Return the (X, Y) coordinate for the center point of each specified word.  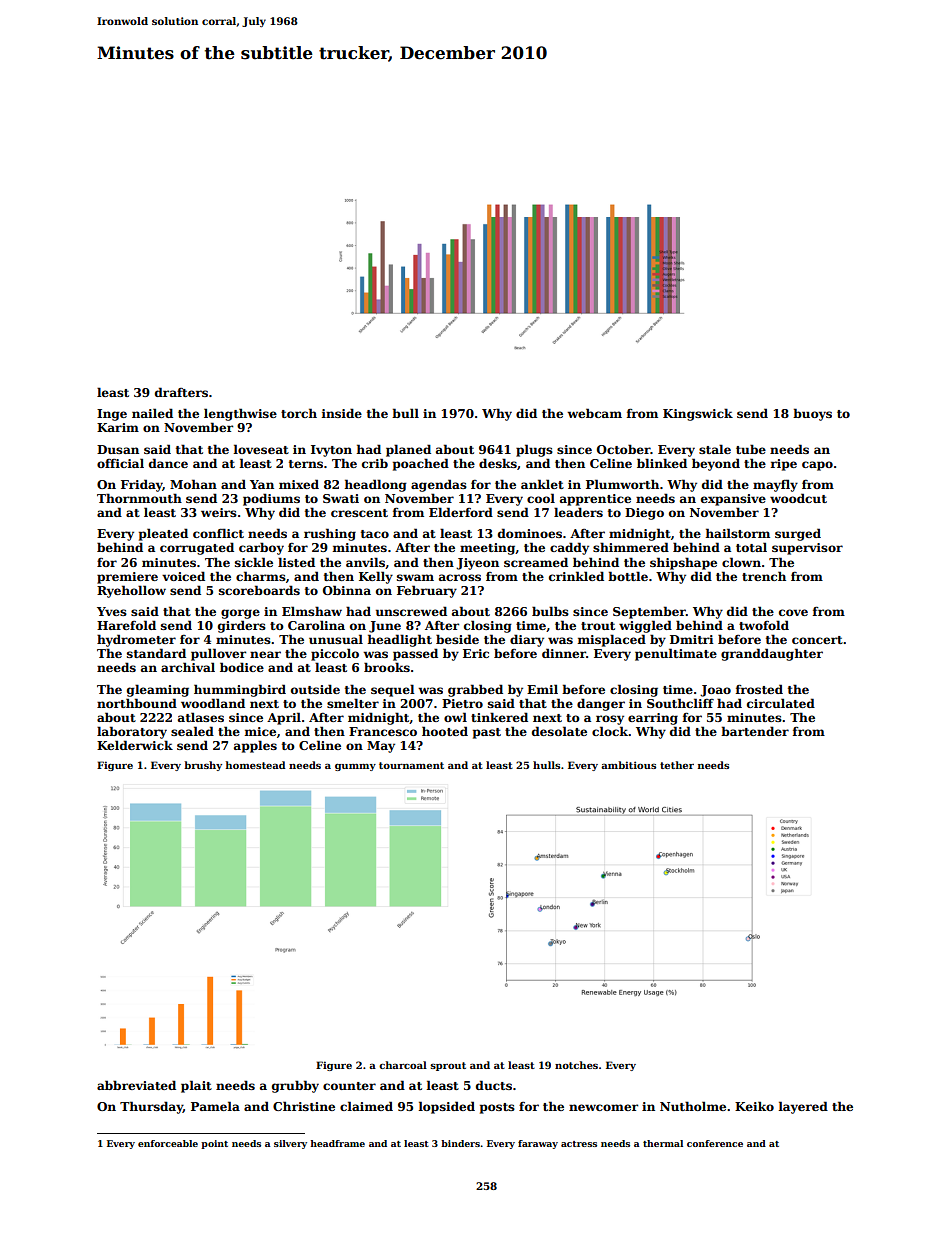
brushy (203, 766)
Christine (304, 1106)
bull (405, 413)
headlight (400, 640)
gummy (355, 767)
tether (677, 765)
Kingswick (698, 414)
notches (576, 1065)
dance (168, 463)
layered (803, 1107)
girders (242, 626)
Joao (715, 691)
